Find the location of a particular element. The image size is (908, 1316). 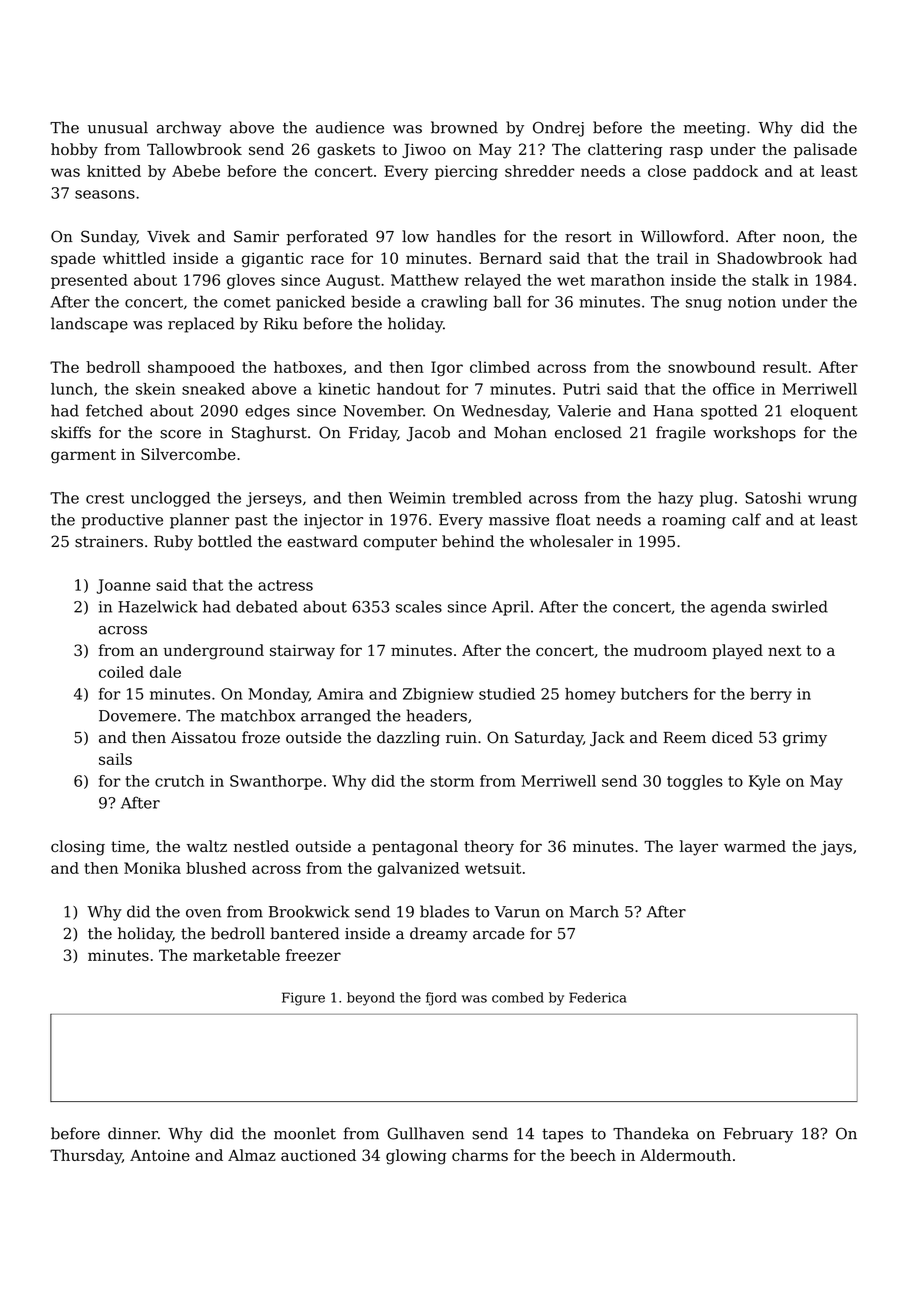

dinner is located at coordinates (133, 1133).
